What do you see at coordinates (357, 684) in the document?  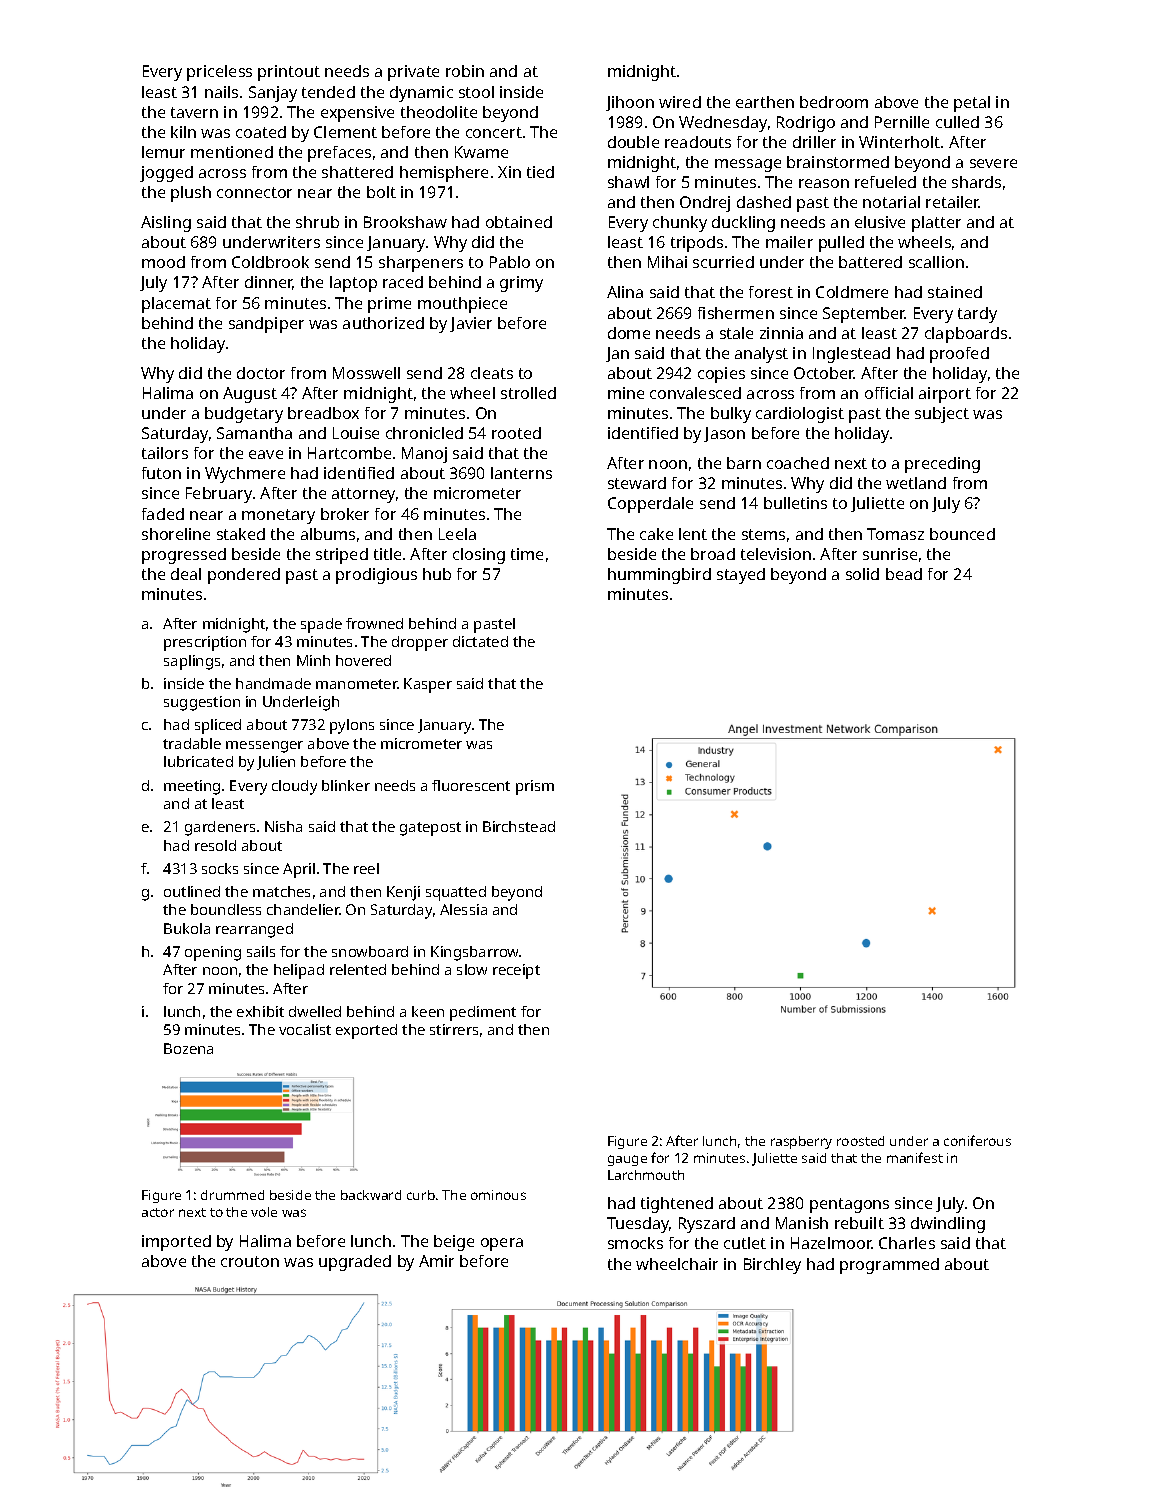 I see `manometer` at bounding box center [357, 684].
